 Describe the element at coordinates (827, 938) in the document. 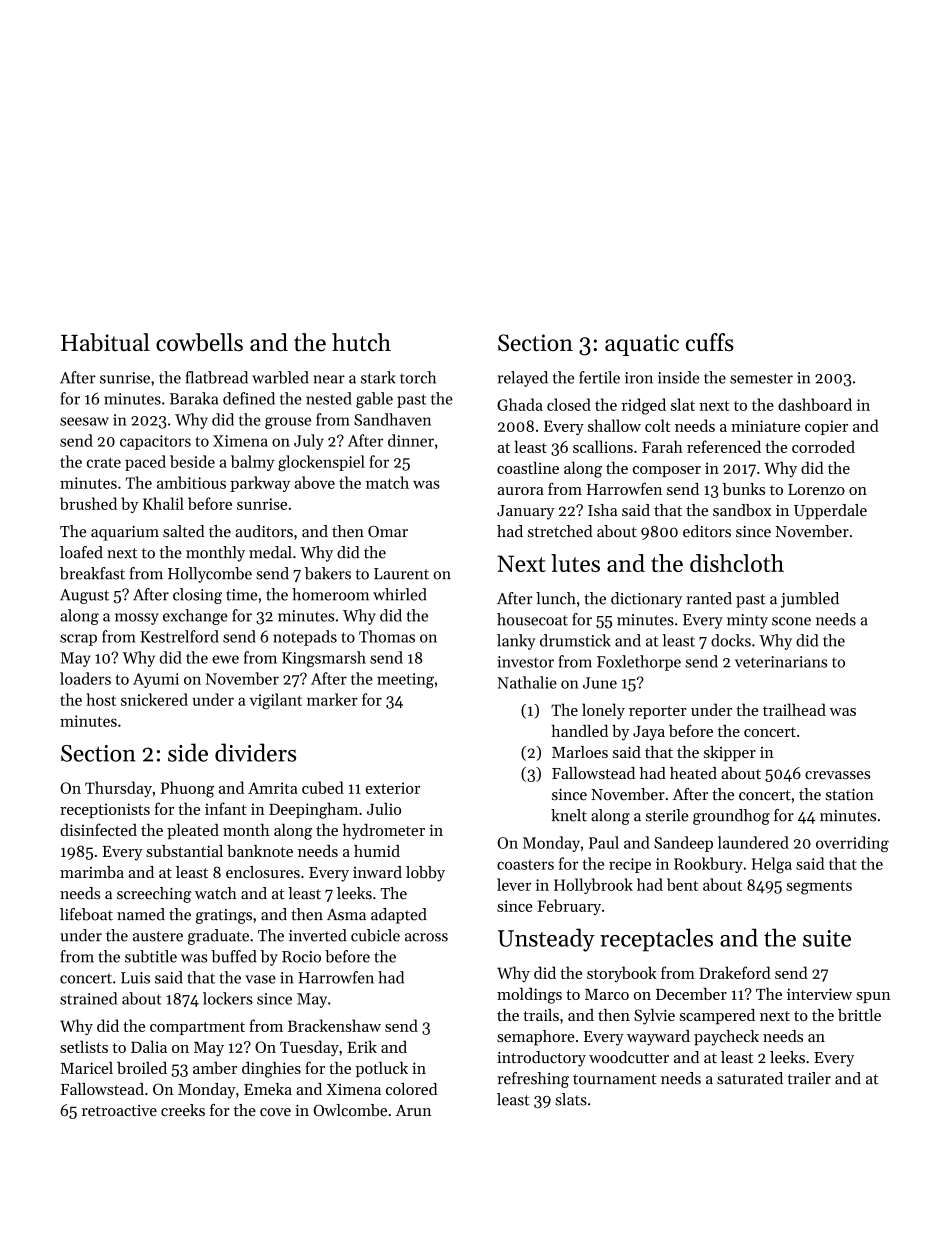

I see `suite` at that location.
